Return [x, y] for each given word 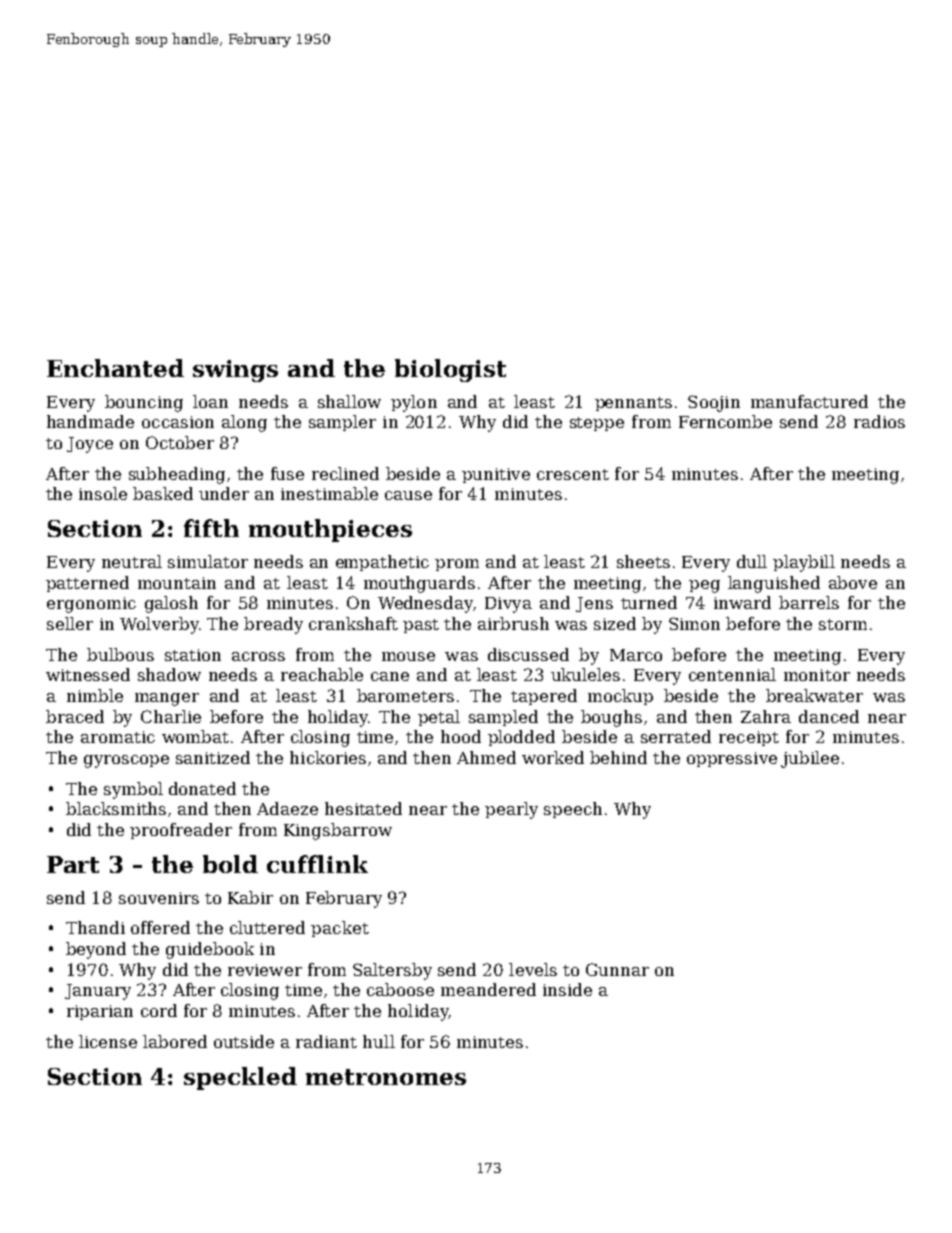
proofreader [181, 831]
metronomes [386, 1077]
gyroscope [126, 761]
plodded [521, 738]
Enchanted [115, 368]
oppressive [732, 759]
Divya [508, 605]
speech [573, 810]
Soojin [714, 403]
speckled [240, 1078]
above [853, 582]
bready [273, 625]
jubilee [810, 759]
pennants [633, 404]
